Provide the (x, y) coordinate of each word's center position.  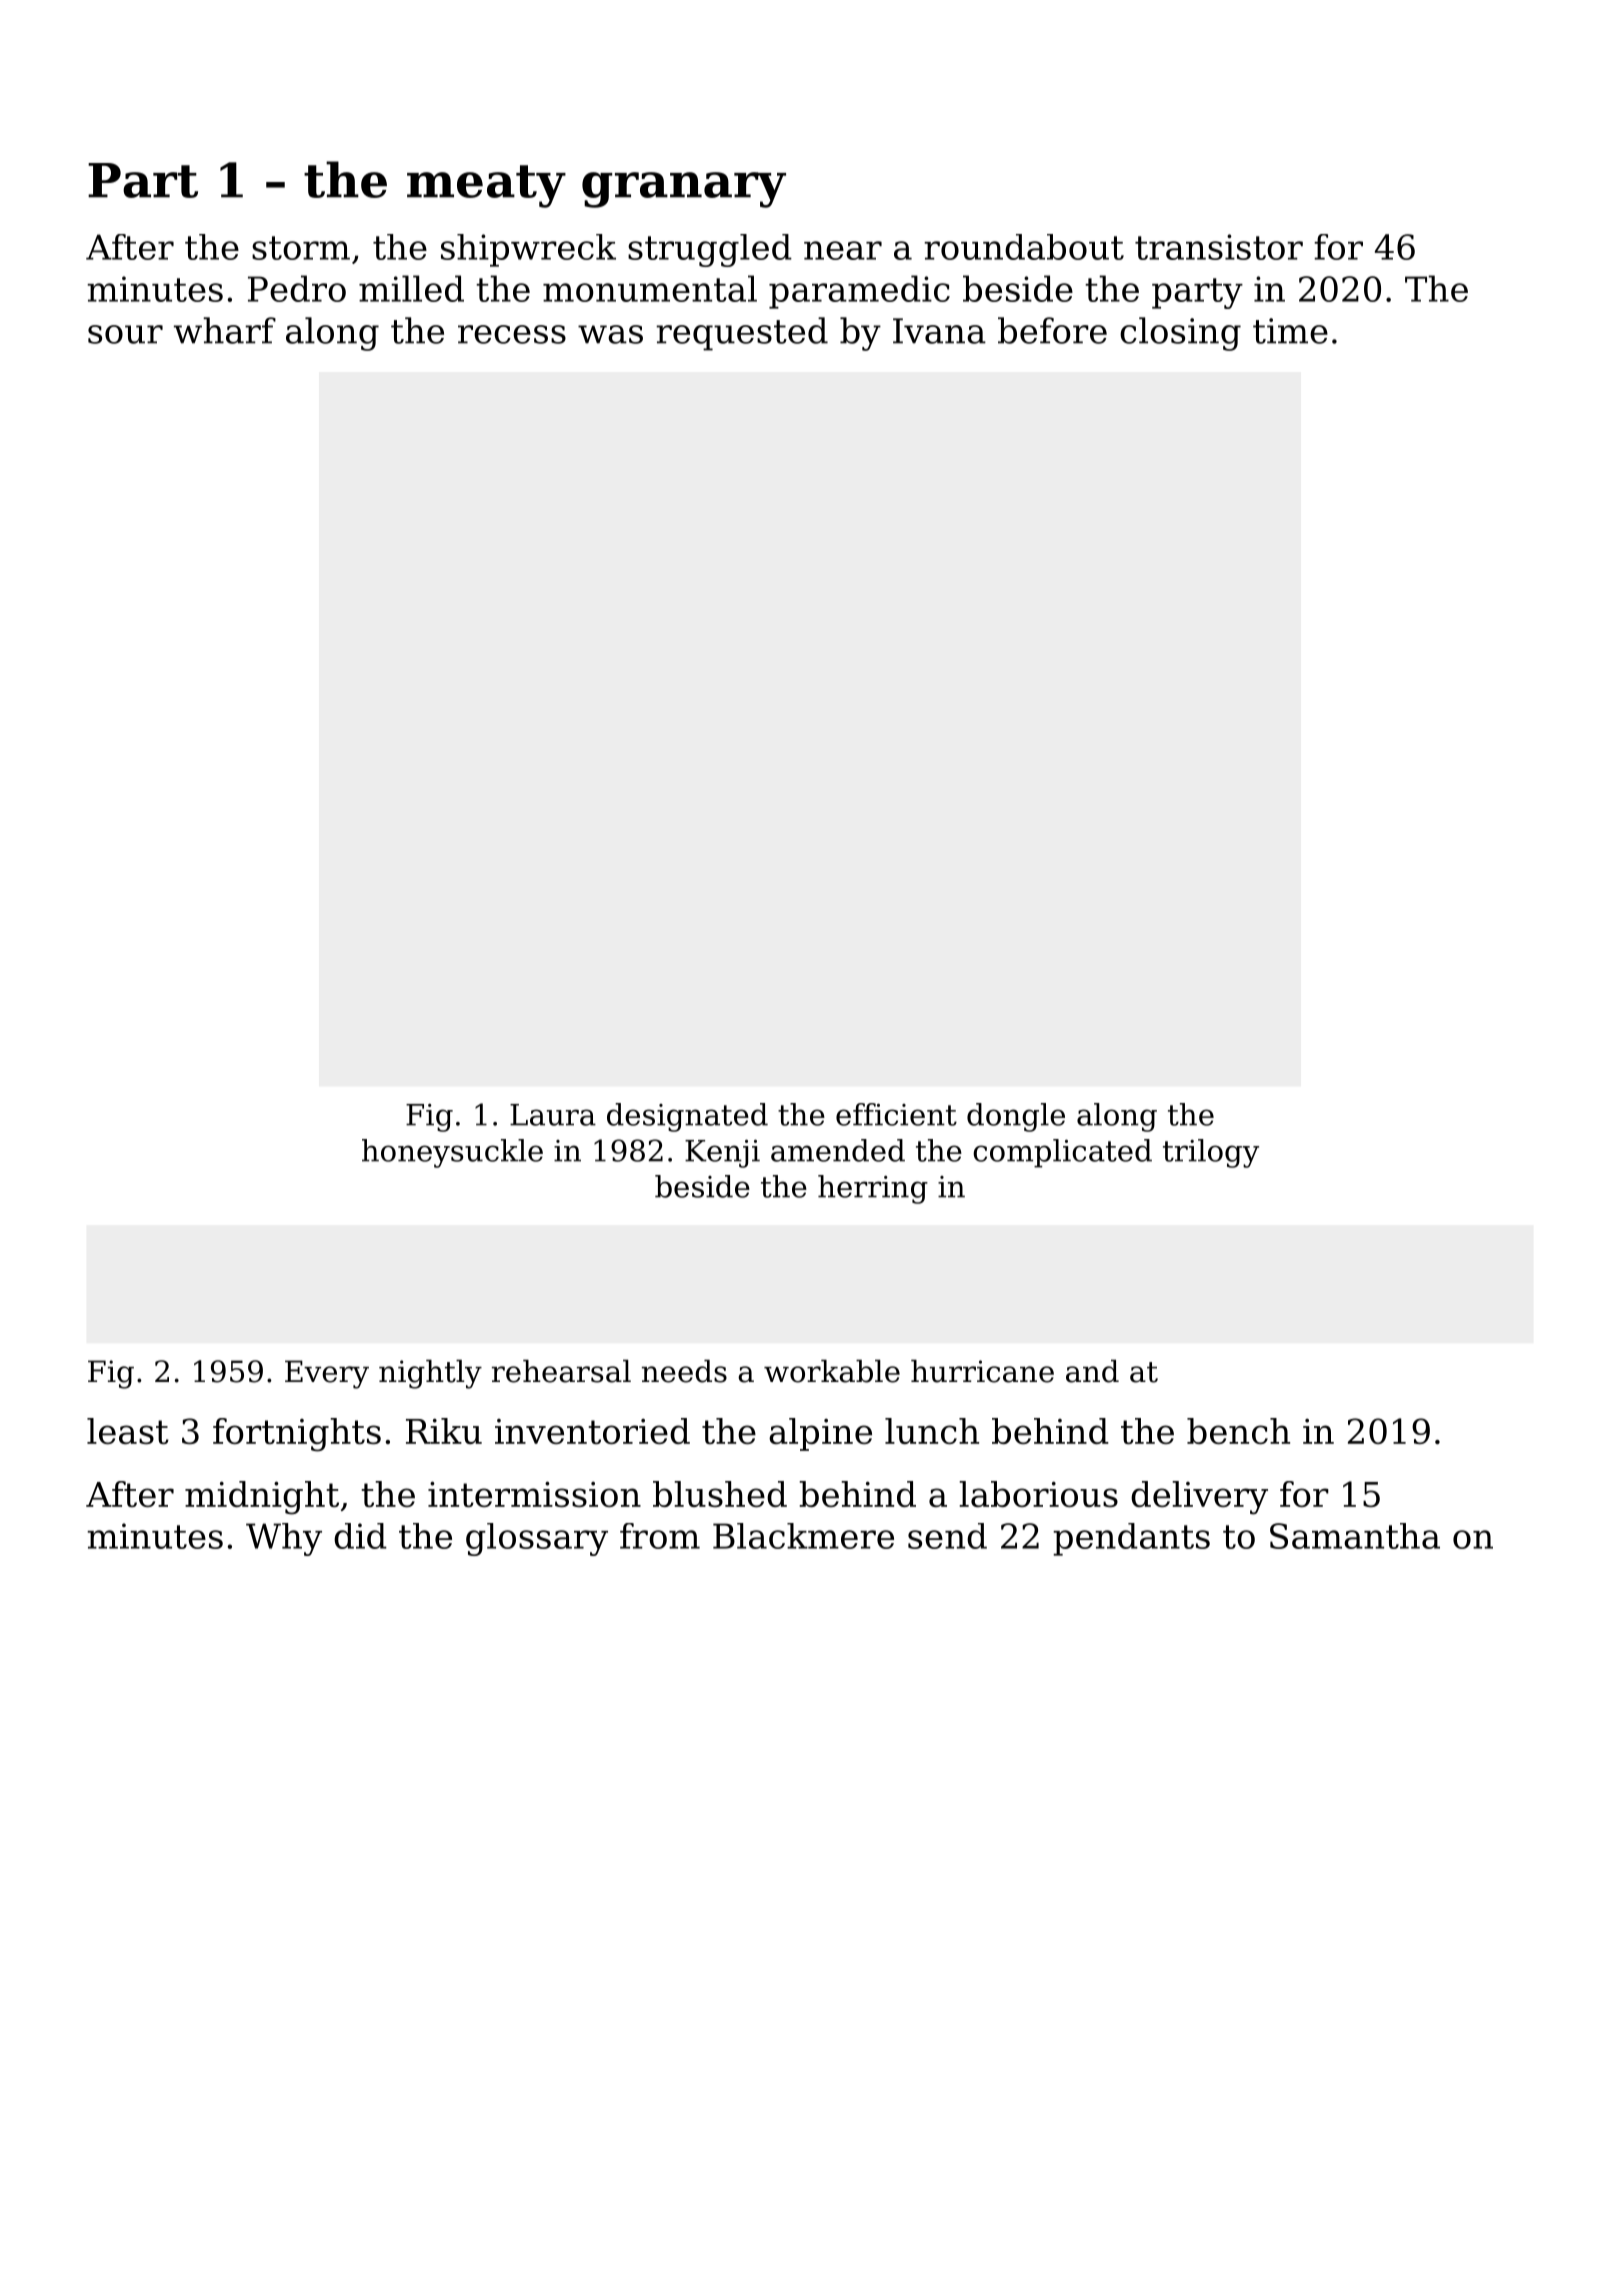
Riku (444, 1431)
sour (125, 334)
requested (742, 334)
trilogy (1211, 1153)
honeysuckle (452, 1153)
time (1290, 331)
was (610, 334)
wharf (225, 330)
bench (1238, 1431)
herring (873, 1189)
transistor (1219, 247)
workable (832, 1371)
